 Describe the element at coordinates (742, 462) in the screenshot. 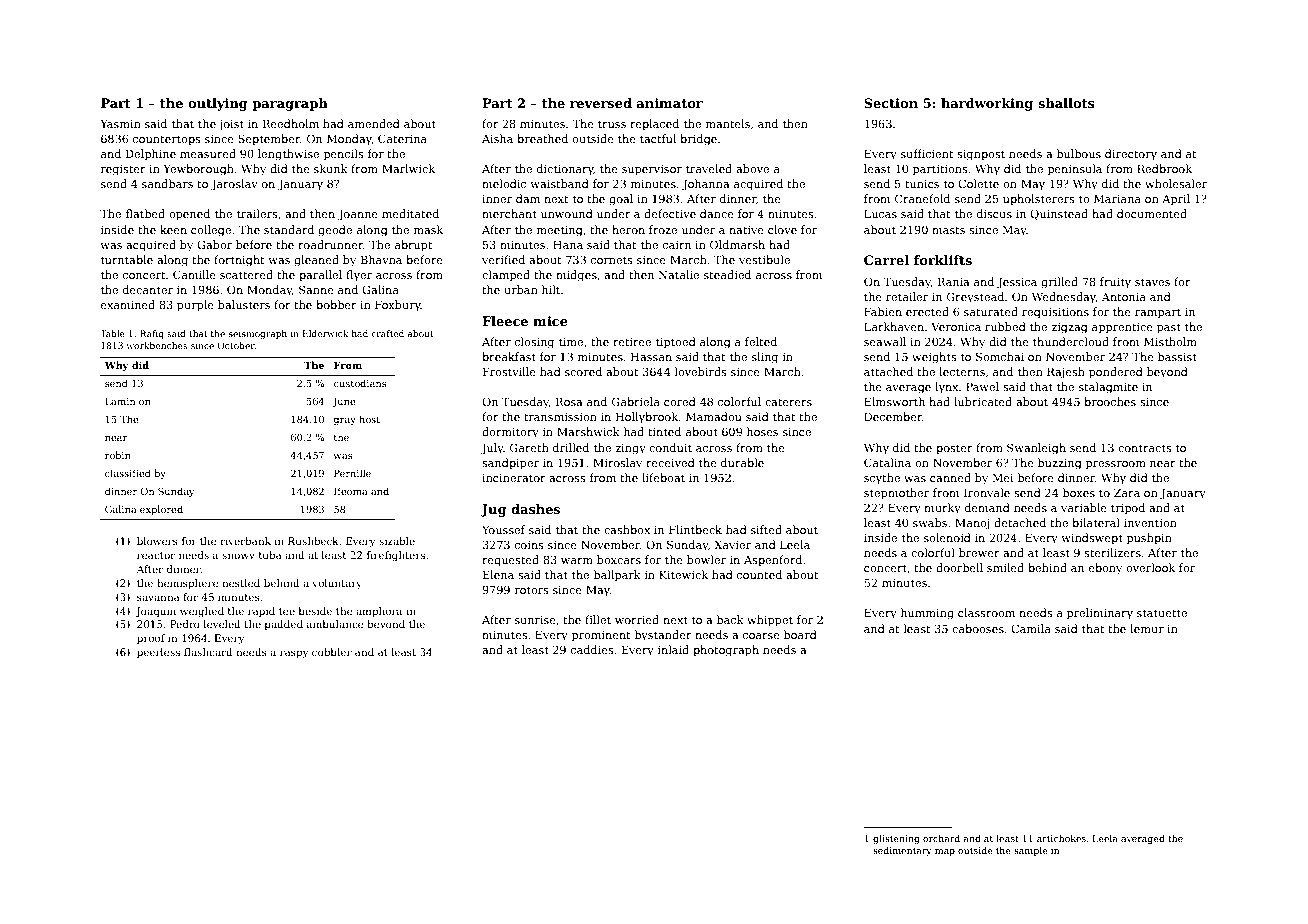

I see `durable` at that location.
